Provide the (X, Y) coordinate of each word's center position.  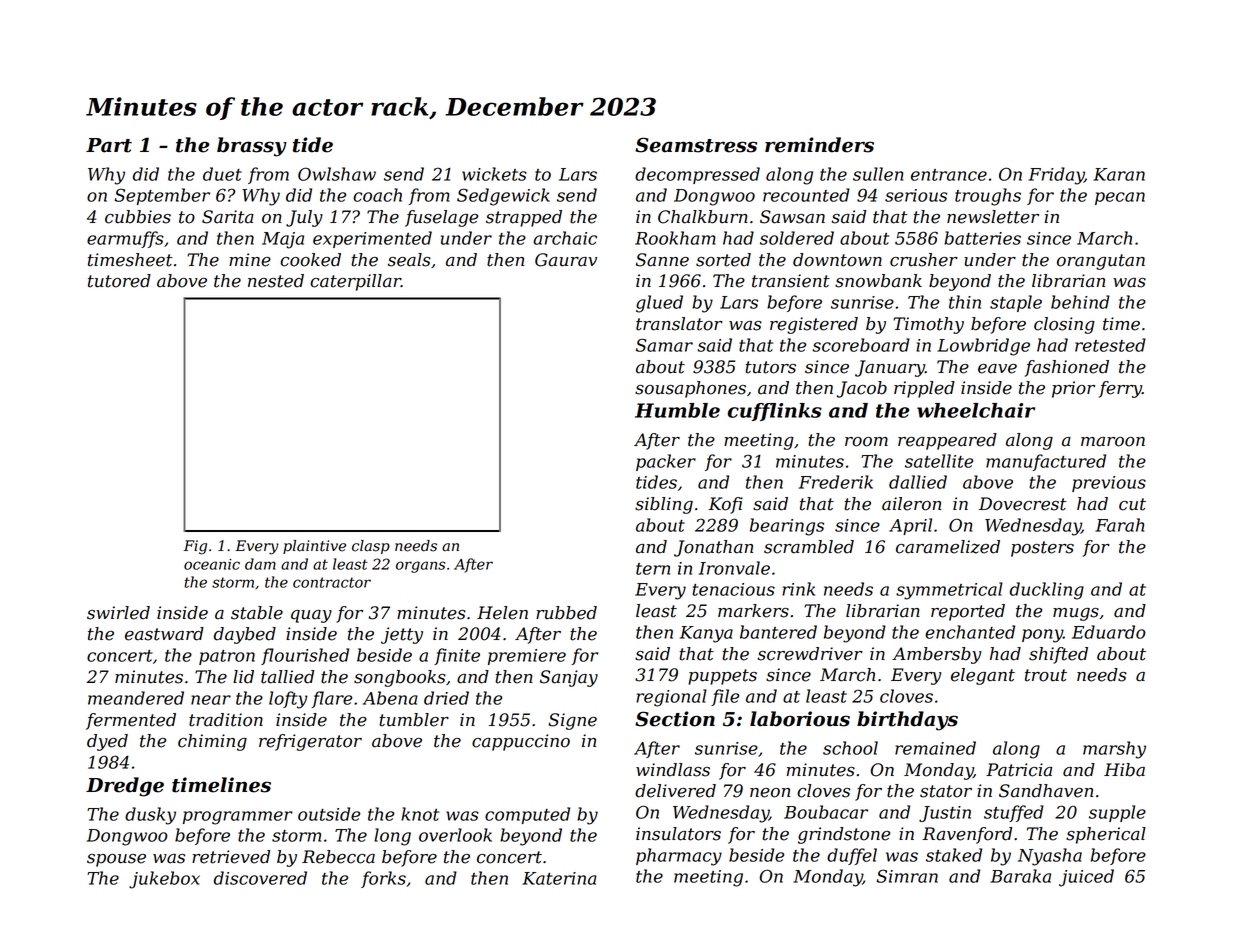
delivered (675, 791)
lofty (288, 700)
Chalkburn (703, 217)
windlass (673, 770)
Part (109, 145)
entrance (949, 175)
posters (1042, 549)
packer (666, 462)
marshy (1114, 750)
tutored (119, 281)
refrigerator (310, 742)
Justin (945, 814)
